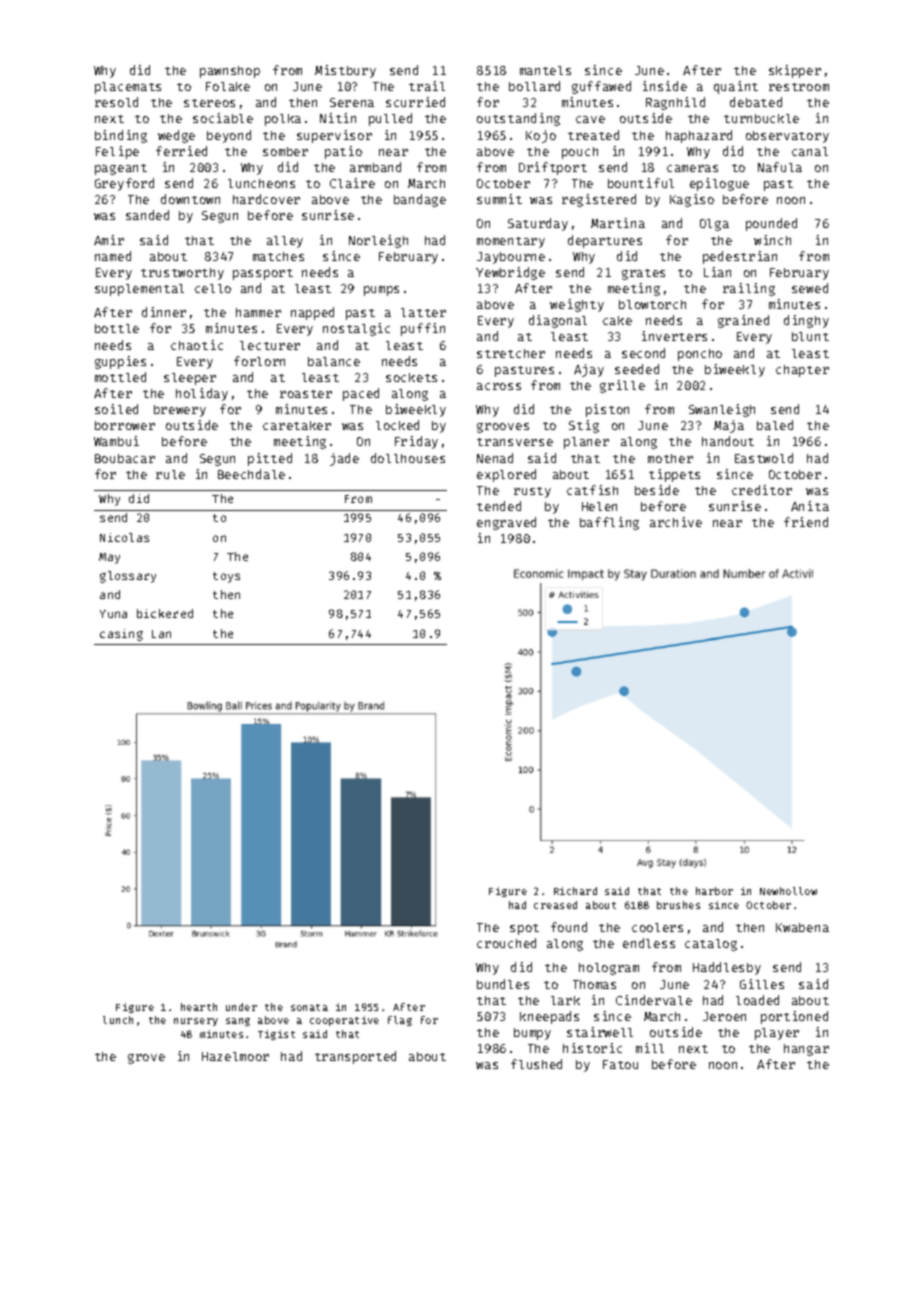 This screenshot has height=1308, width=924. I want to click on Anita, so click(810, 506).
